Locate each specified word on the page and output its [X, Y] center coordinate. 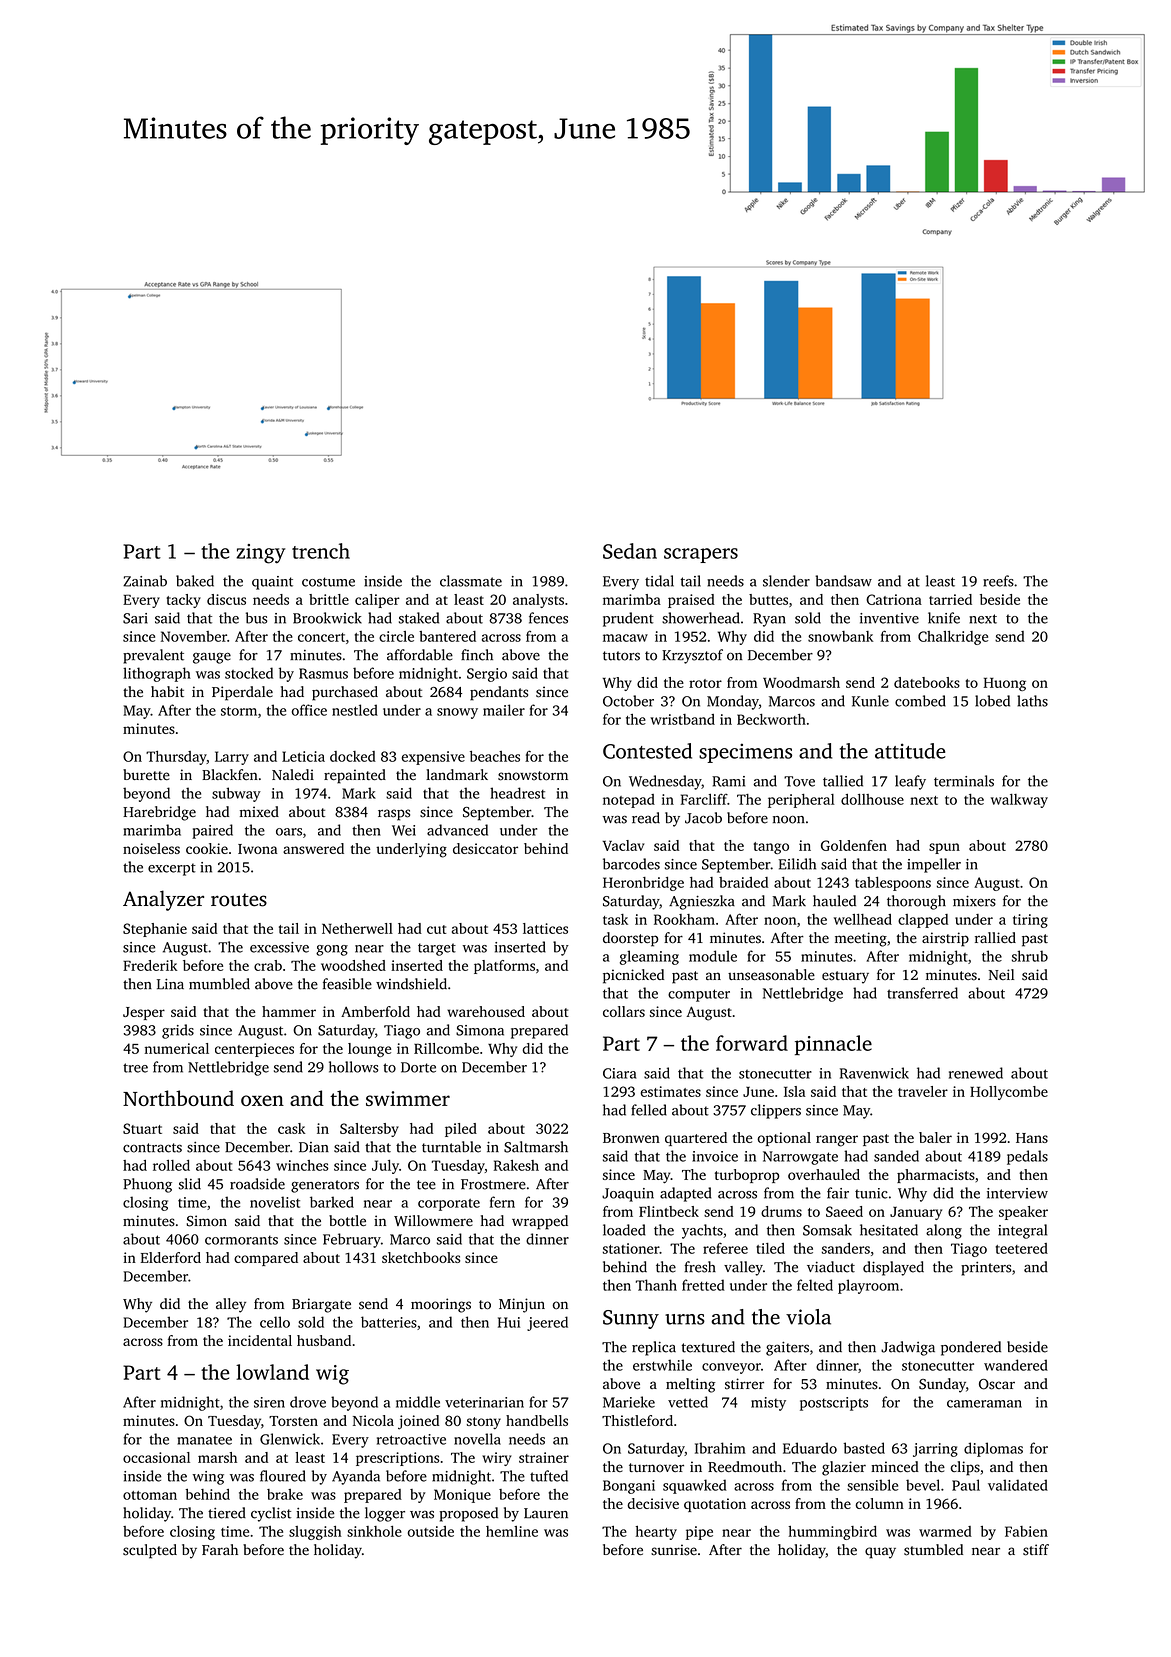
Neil [1001, 974]
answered [313, 848]
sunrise [674, 1550]
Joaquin [628, 1195]
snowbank [841, 636]
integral [1022, 1231]
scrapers [701, 555]
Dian [314, 1147]
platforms [504, 967]
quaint [272, 583]
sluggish [315, 1533]
